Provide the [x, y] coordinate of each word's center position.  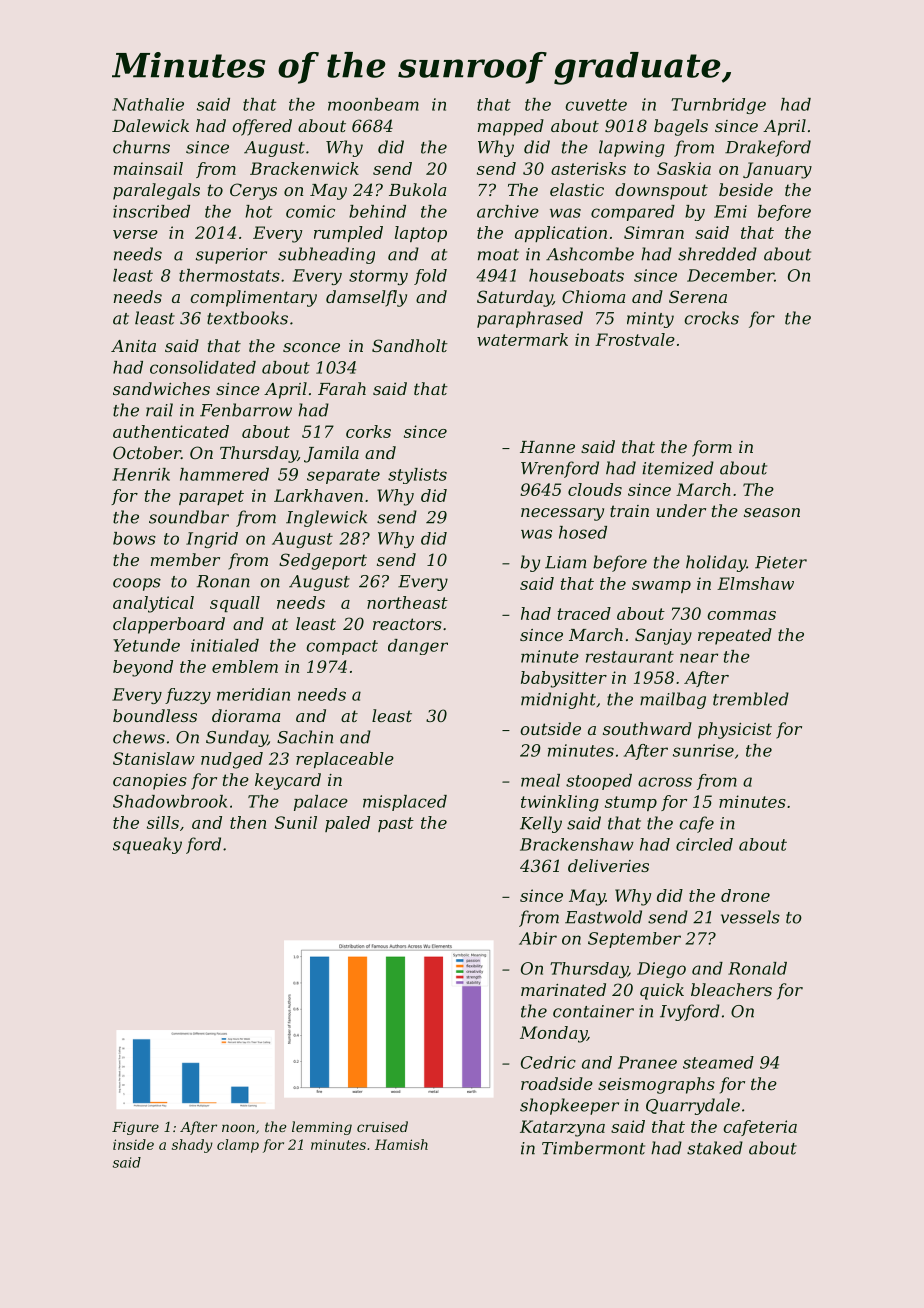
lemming [322, 1128]
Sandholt [410, 345]
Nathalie [148, 104]
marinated [563, 989]
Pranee [647, 1062]
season [772, 512]
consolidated [203, 367]
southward [647, 728]
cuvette [596, 105]
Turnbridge [718, 106]
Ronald [757, 968]
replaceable [345, 760]
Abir [538, 938]
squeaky [147, 845]
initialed [225, 645]
